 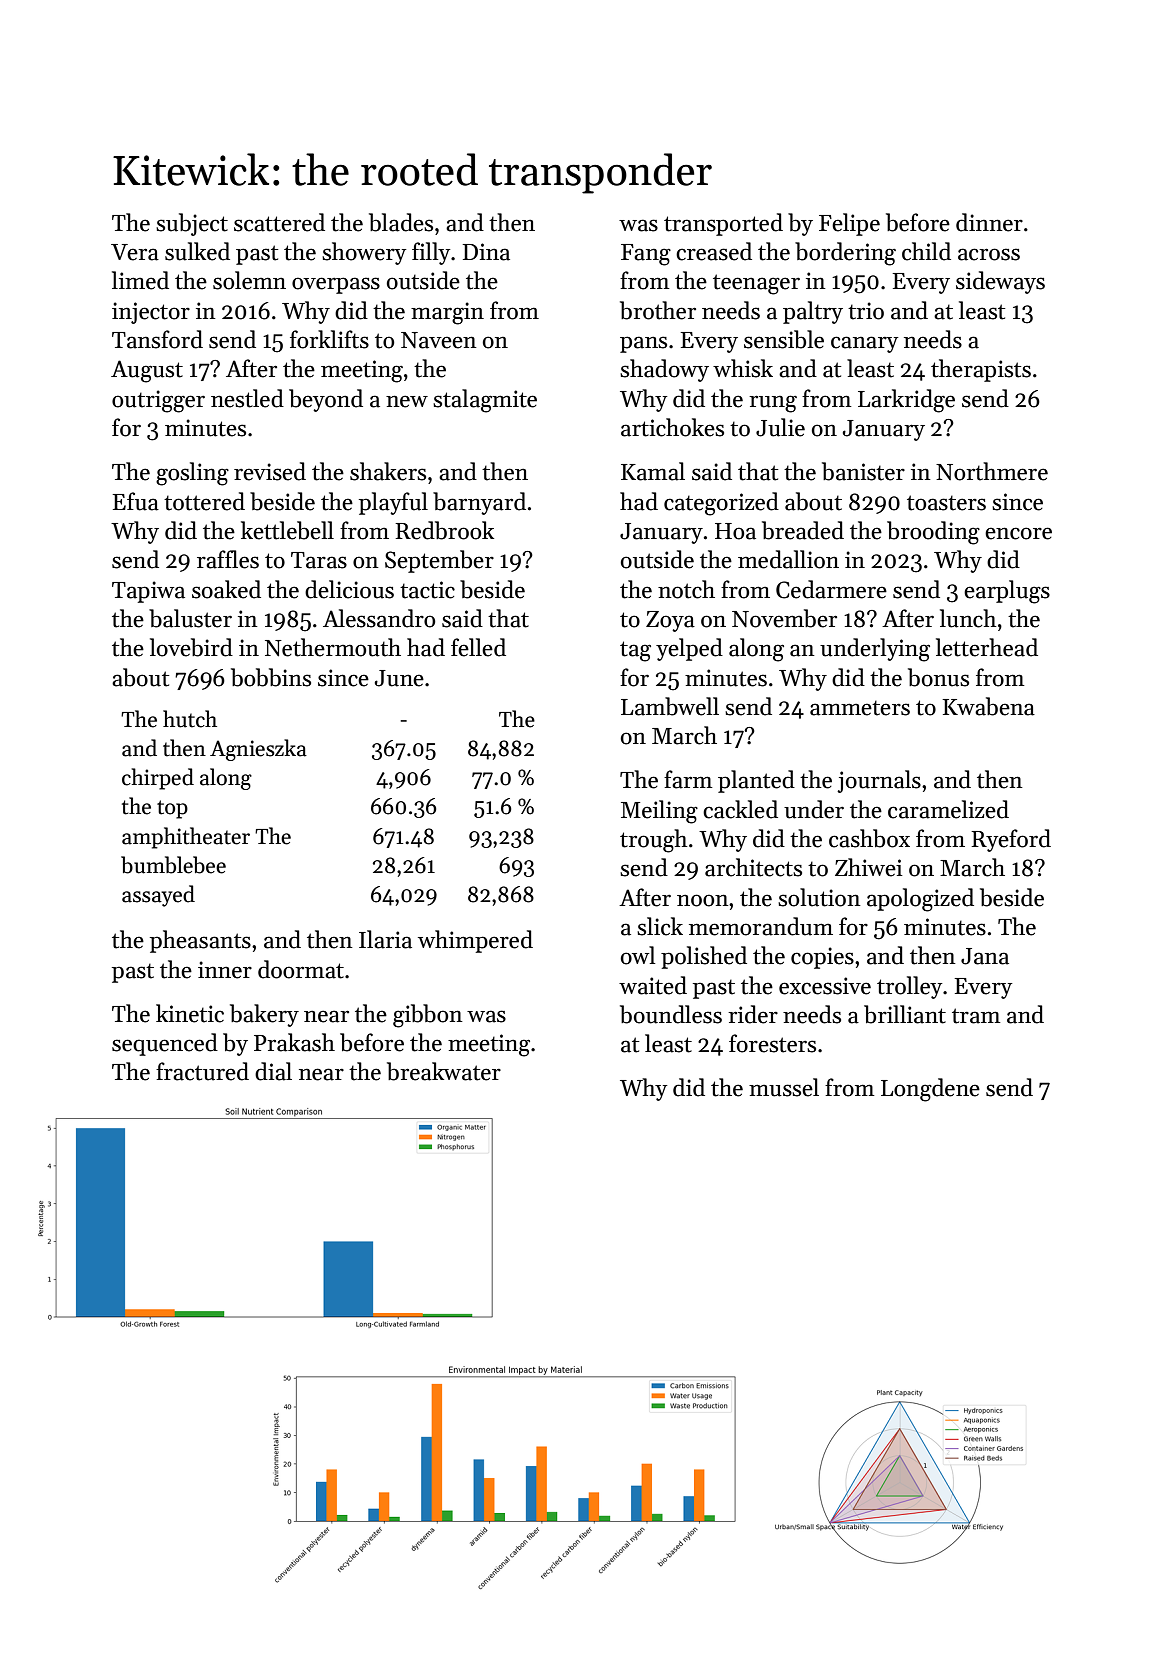 I want to click on letterhead, so click(x=987, y=647).
